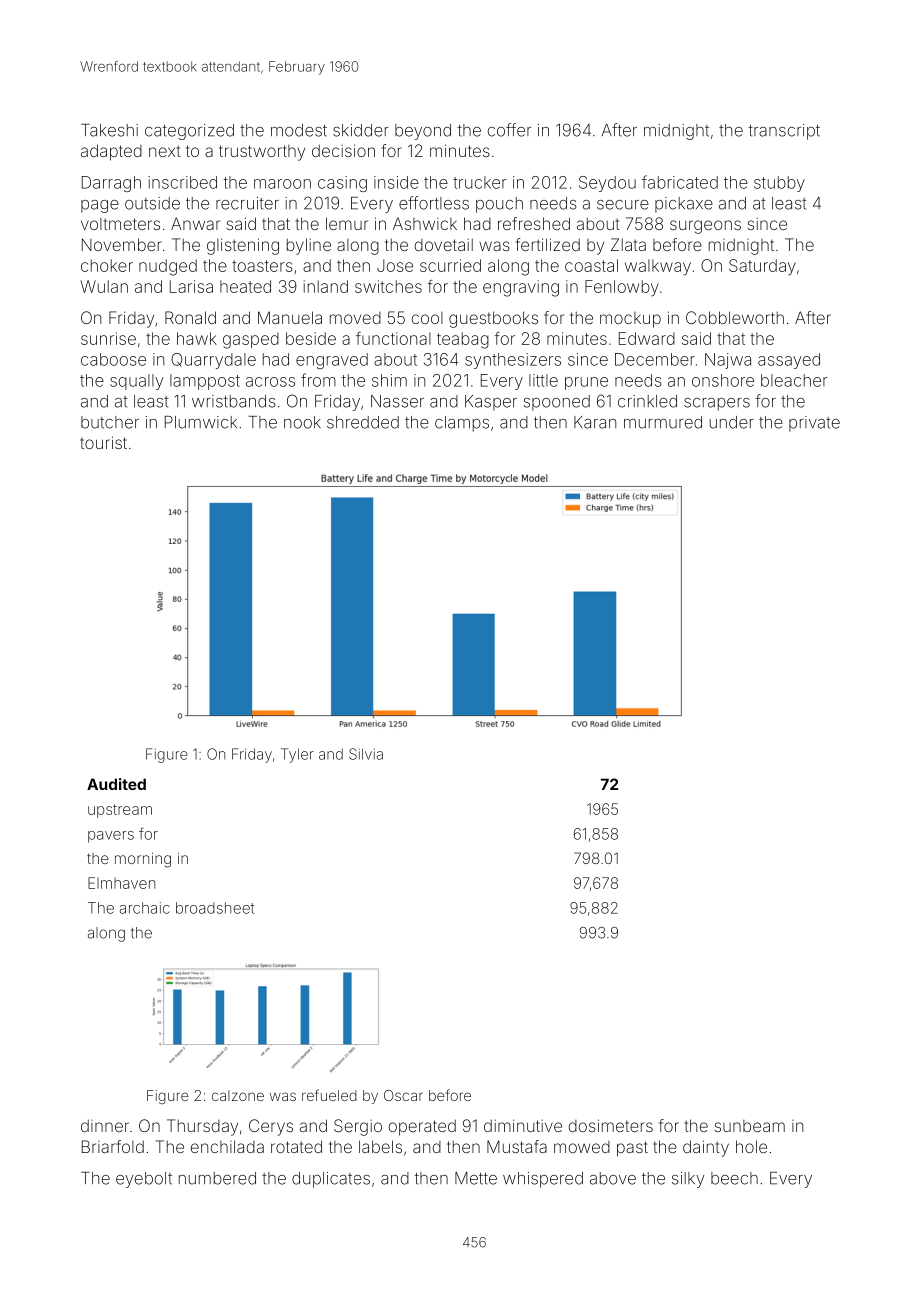 The height and width of the screenshot is (1308, 924). What do you see at coordinates (814, 424) in the screenshot?
I see `private` at bounding box center [814, 424].
